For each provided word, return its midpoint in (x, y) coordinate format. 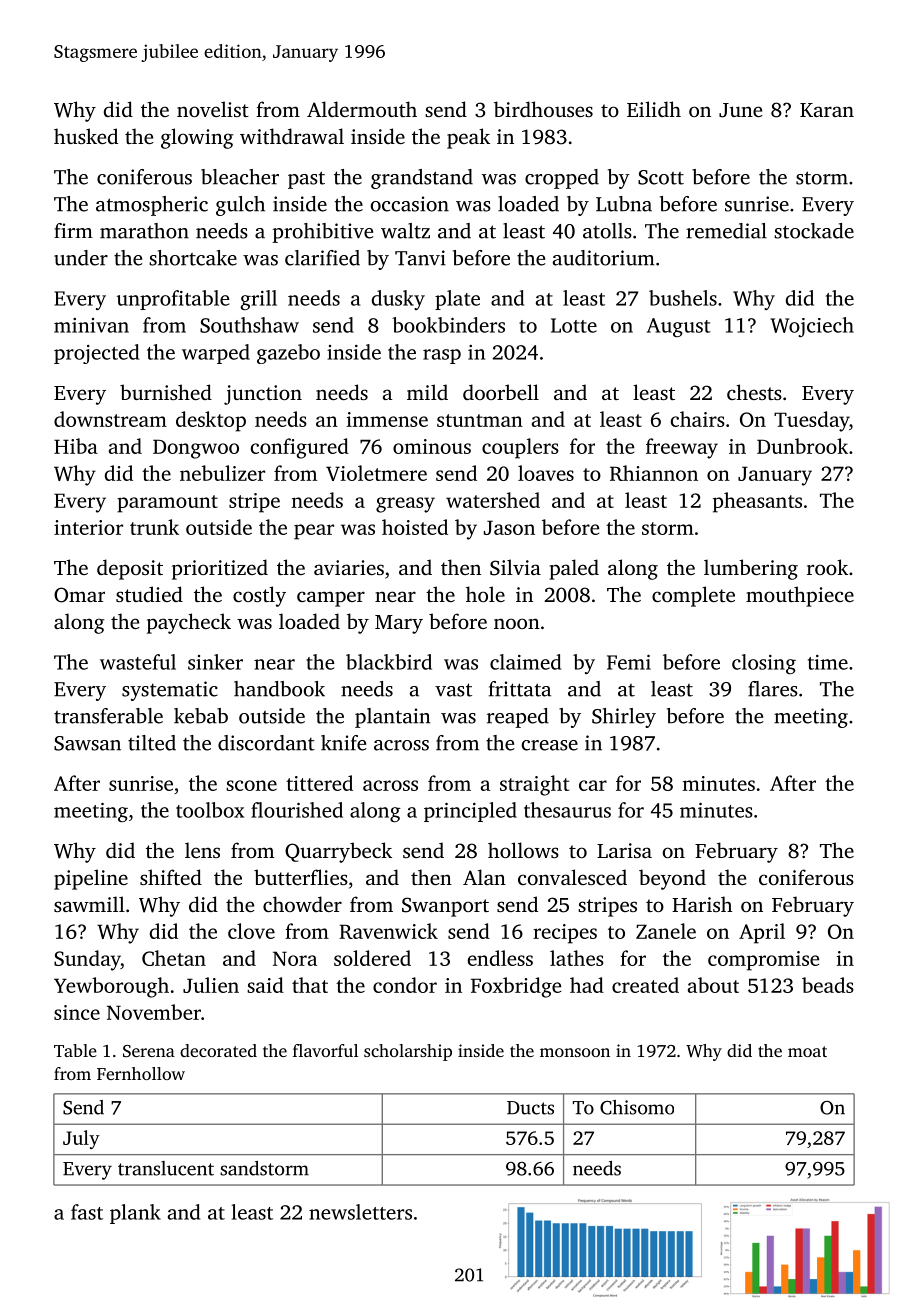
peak (468, 138)
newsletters (360, 1212)
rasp (442, 356)
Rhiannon (654, 473)
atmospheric (152, 206)
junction (263, 395)
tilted (152, 743)
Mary (399, 624)
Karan (827, 110)
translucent (166, 1168)
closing (764, 664)
